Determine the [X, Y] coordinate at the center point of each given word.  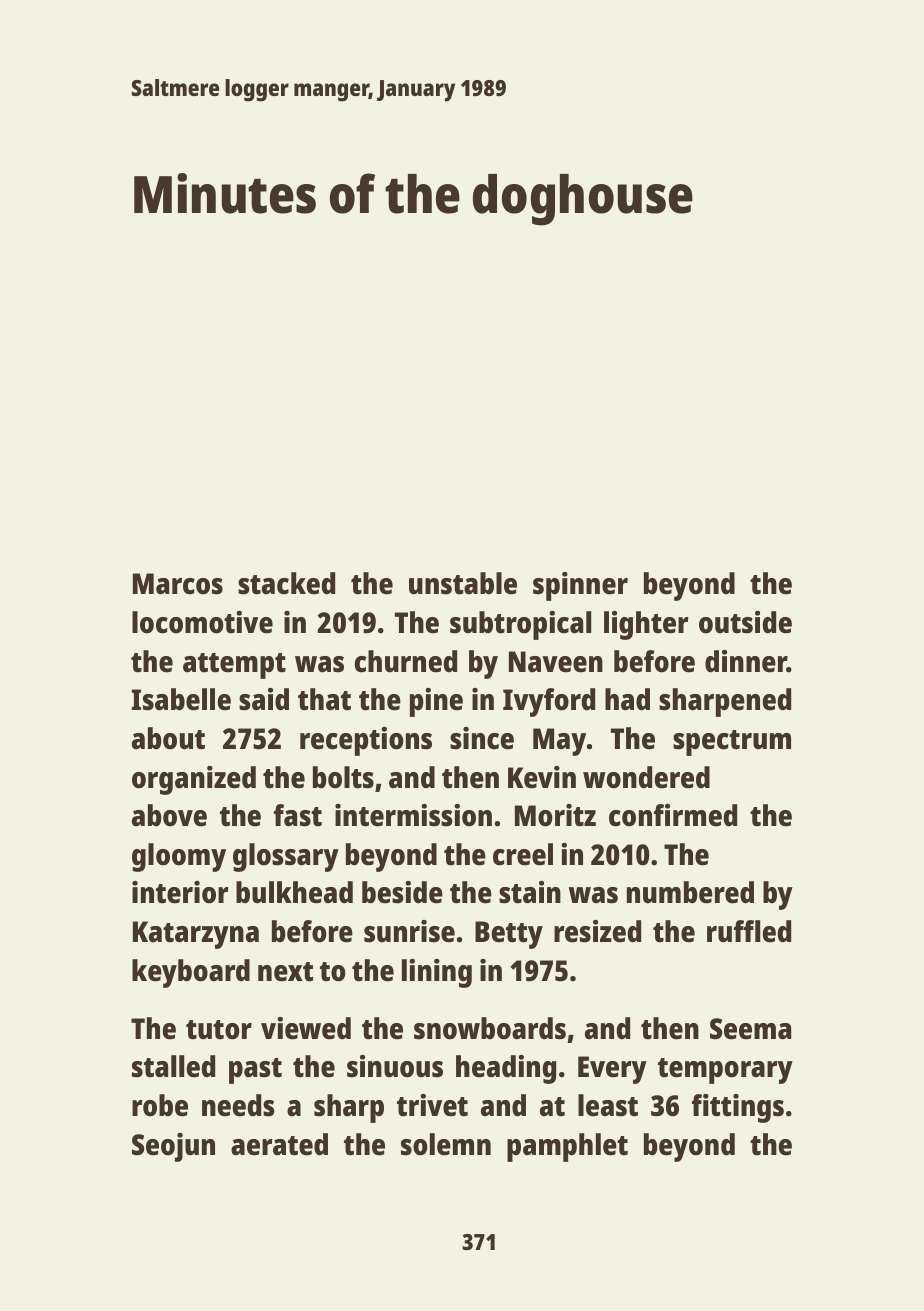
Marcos [178, 584]
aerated [279, 1144]
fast [298, 815]
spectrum [732, 743]
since [482, 738]
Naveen [556, 662]
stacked [286, 583]
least [608, 1105]
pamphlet [567, 1147]
